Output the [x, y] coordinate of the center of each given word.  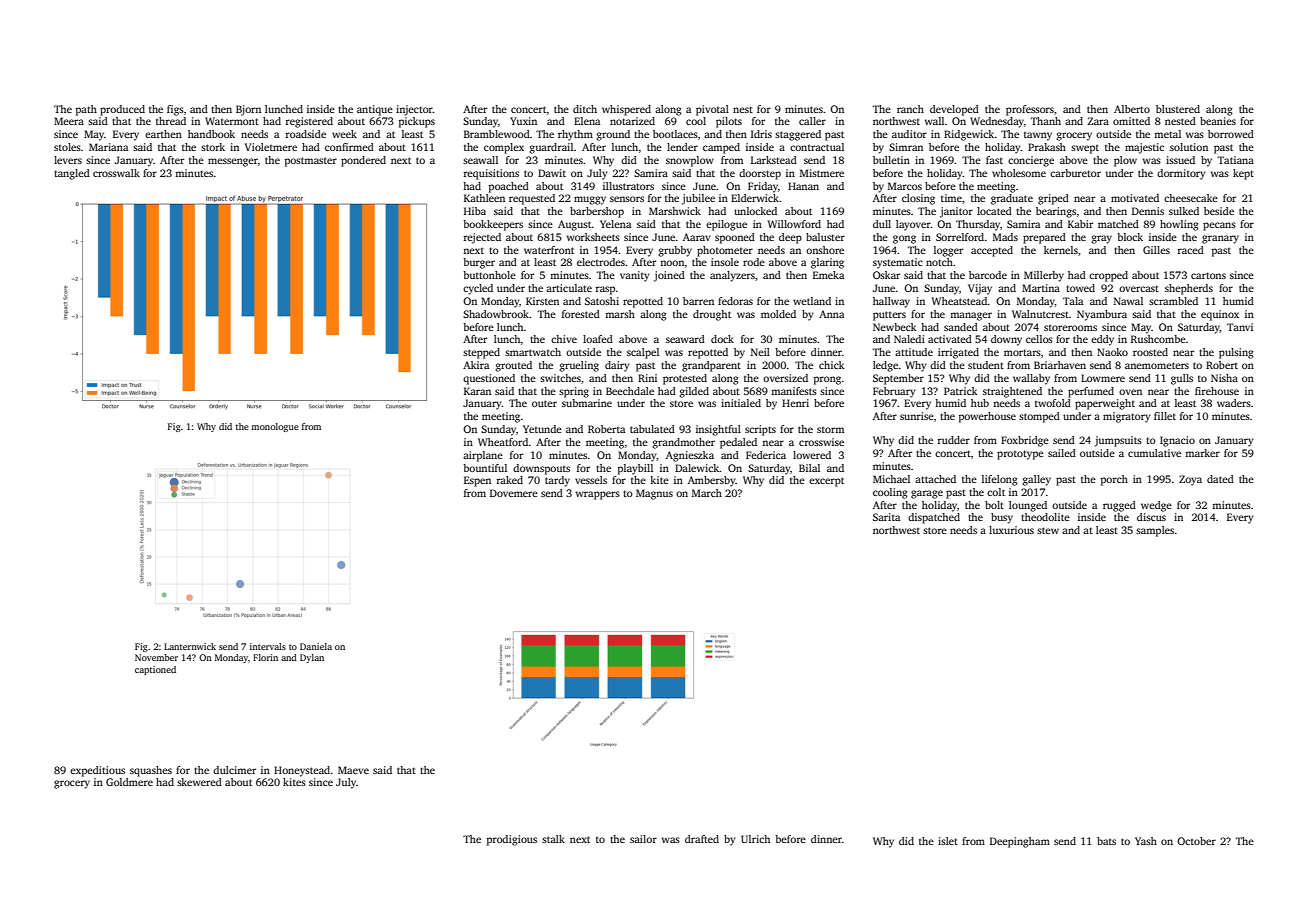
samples [1155, 531]
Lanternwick [190, 646]
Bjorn [248, 110]
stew [1048, 530]
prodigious [512, 840]
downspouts [541, 469]
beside [1219, 211]
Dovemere [514, 493]
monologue [275, 427]
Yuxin [523, 121]
